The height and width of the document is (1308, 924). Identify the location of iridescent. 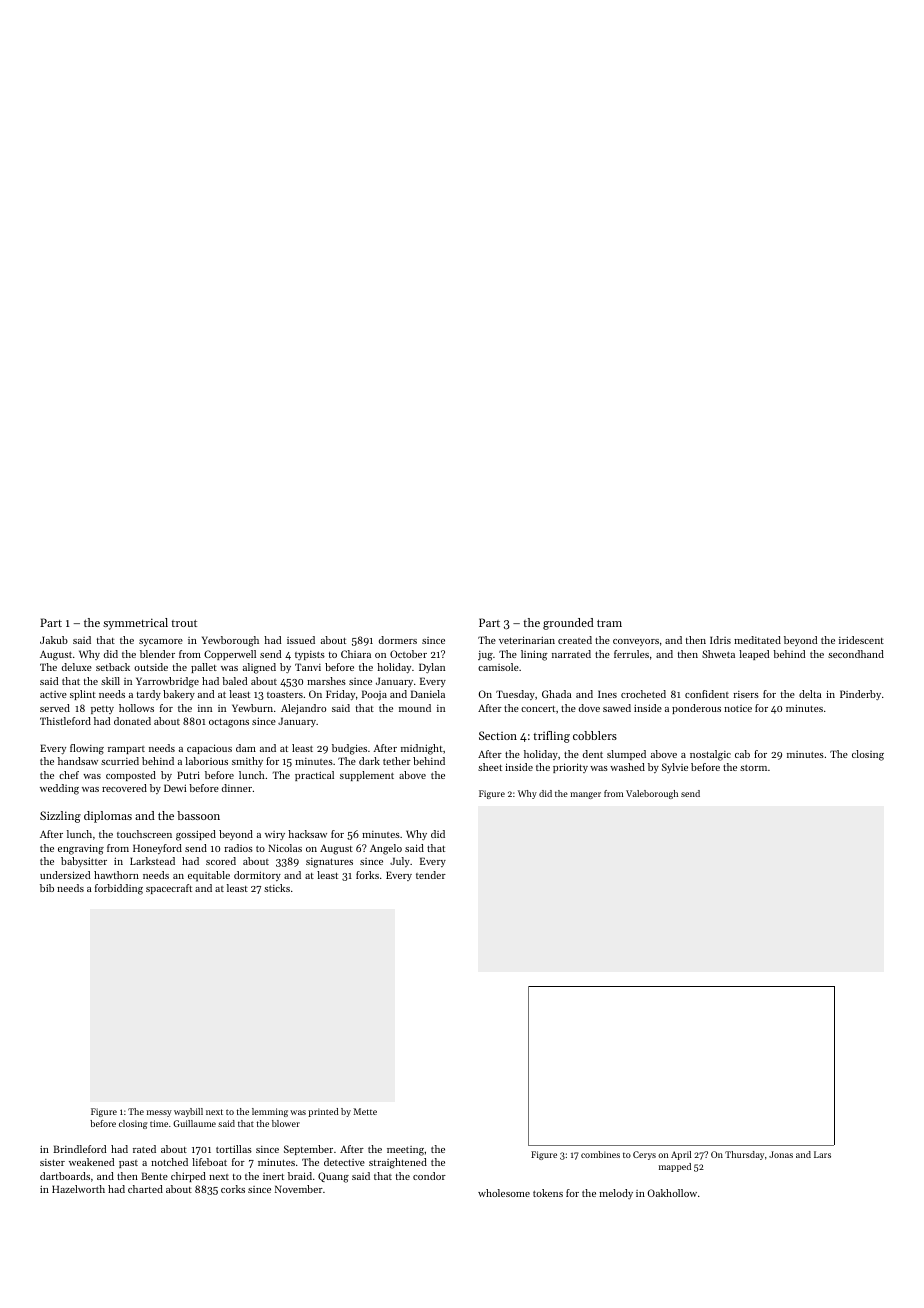
(861, 640).
